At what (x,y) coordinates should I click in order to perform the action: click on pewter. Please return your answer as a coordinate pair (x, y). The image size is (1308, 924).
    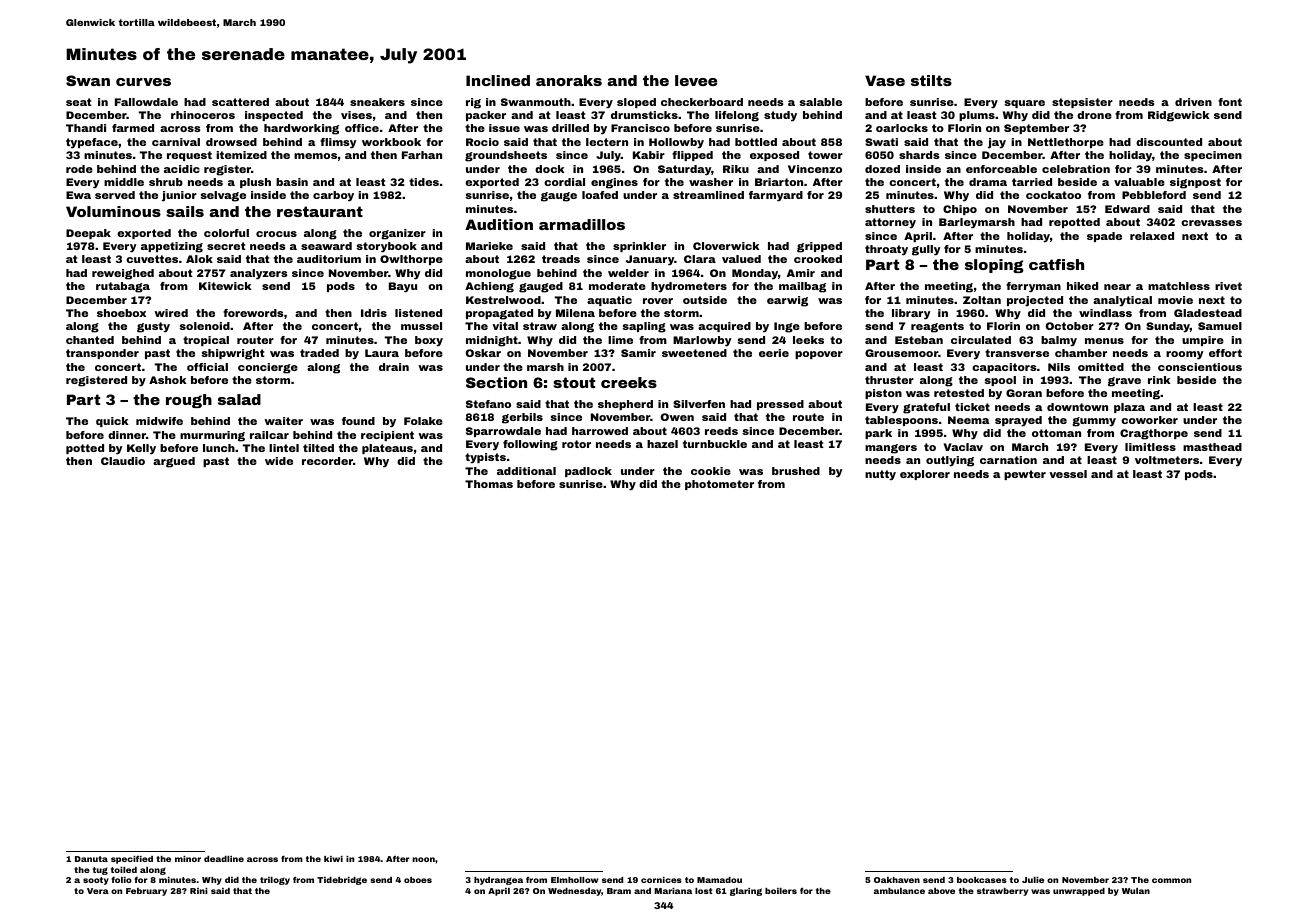
    Looking at the image, I should click on (1025, 475).
